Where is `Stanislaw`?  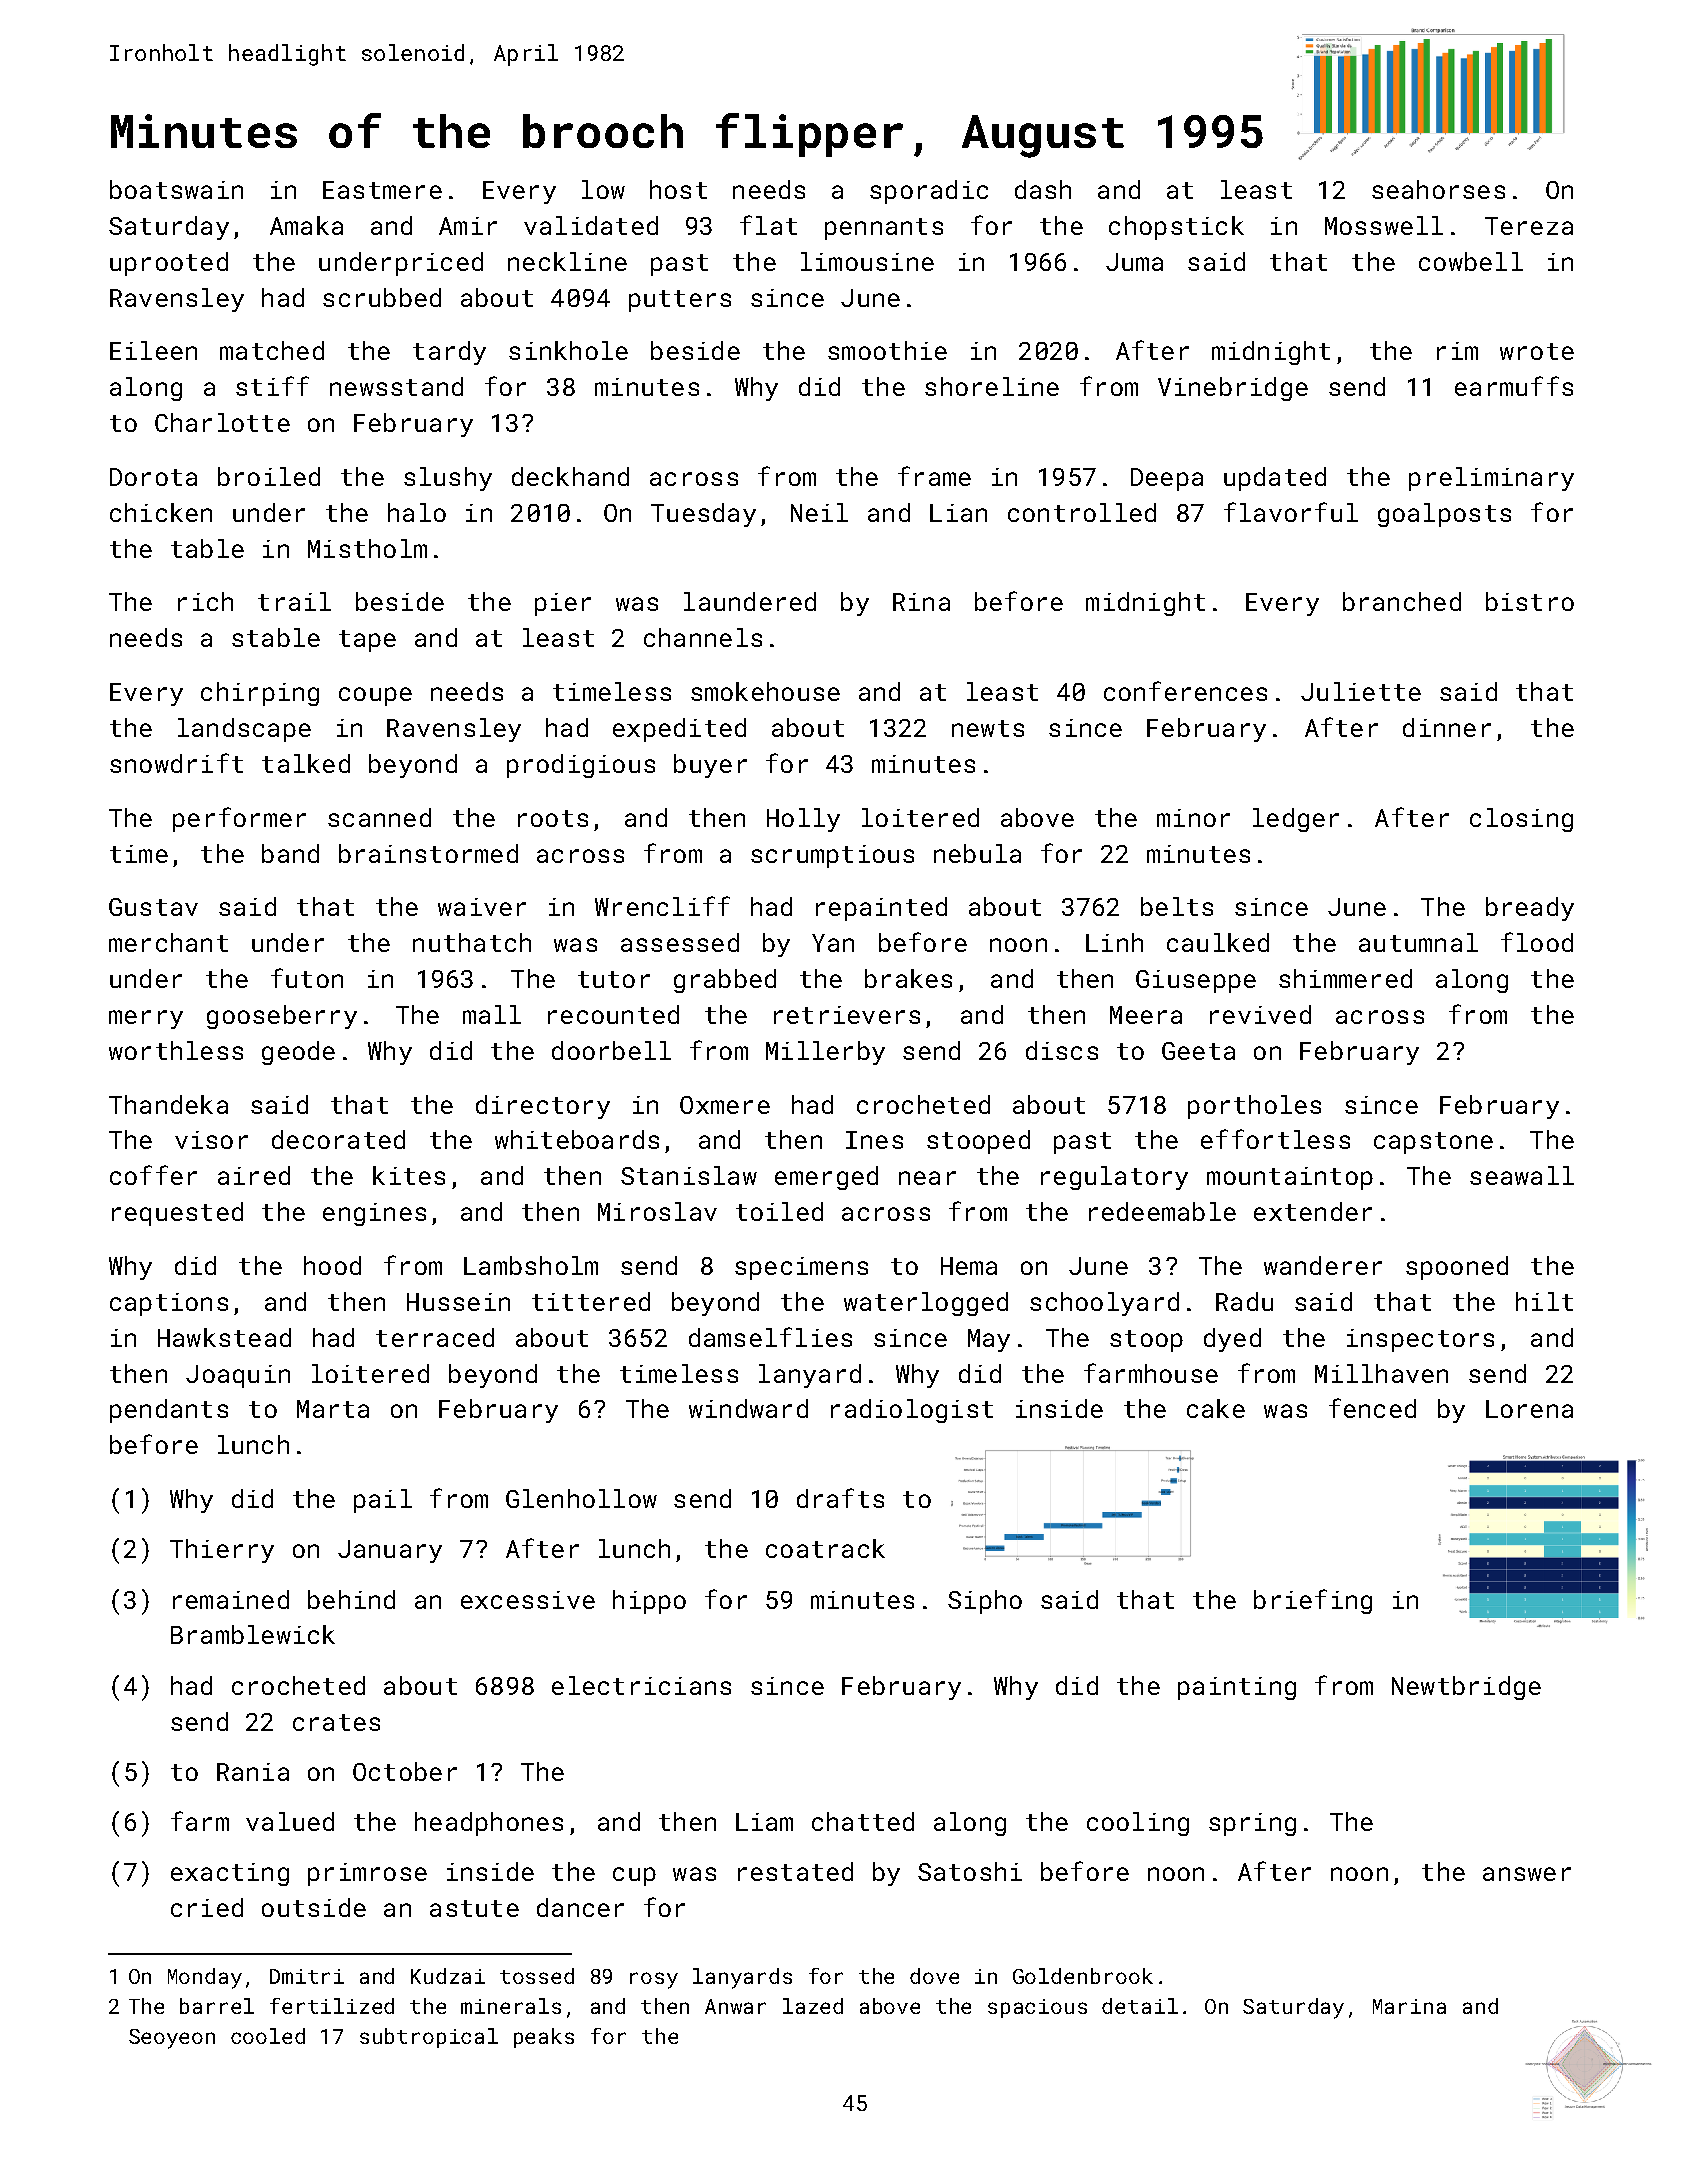 Stanislaw is located at coordinates (689, 1175).
